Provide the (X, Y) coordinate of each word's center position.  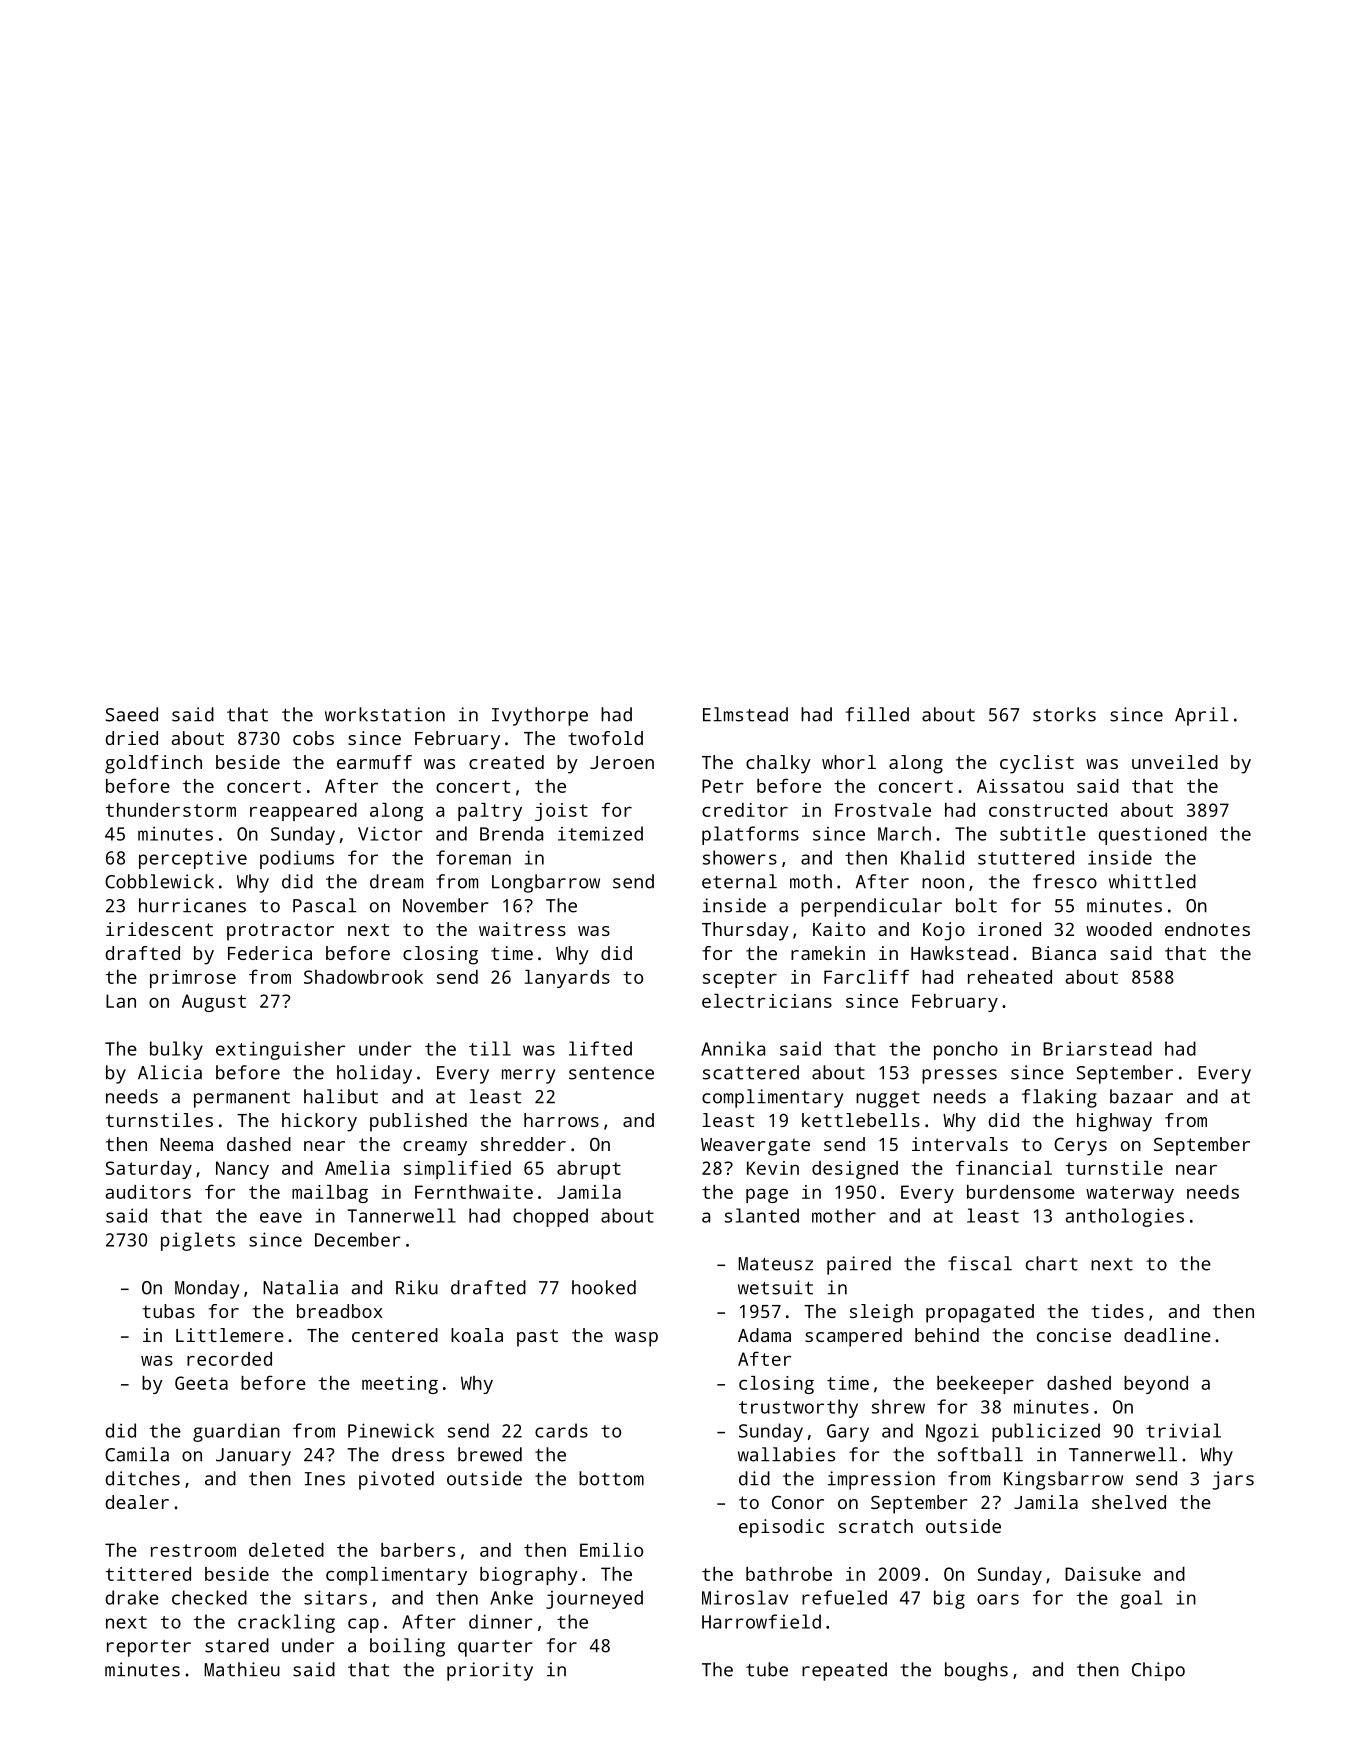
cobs (313, 738)
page (767, 1196)
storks (1064, 714)
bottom (611, 1478)
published (418, 1122)
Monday (207, 1289)
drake (132, 1597)
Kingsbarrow (1063, 1480)
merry (528, 1076)
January (253, 1457)
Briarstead (1097, 1048)
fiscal (980, 1263)
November (445, 905)
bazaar (1141, 1096)
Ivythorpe (540, 716)
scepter (740, 979)
